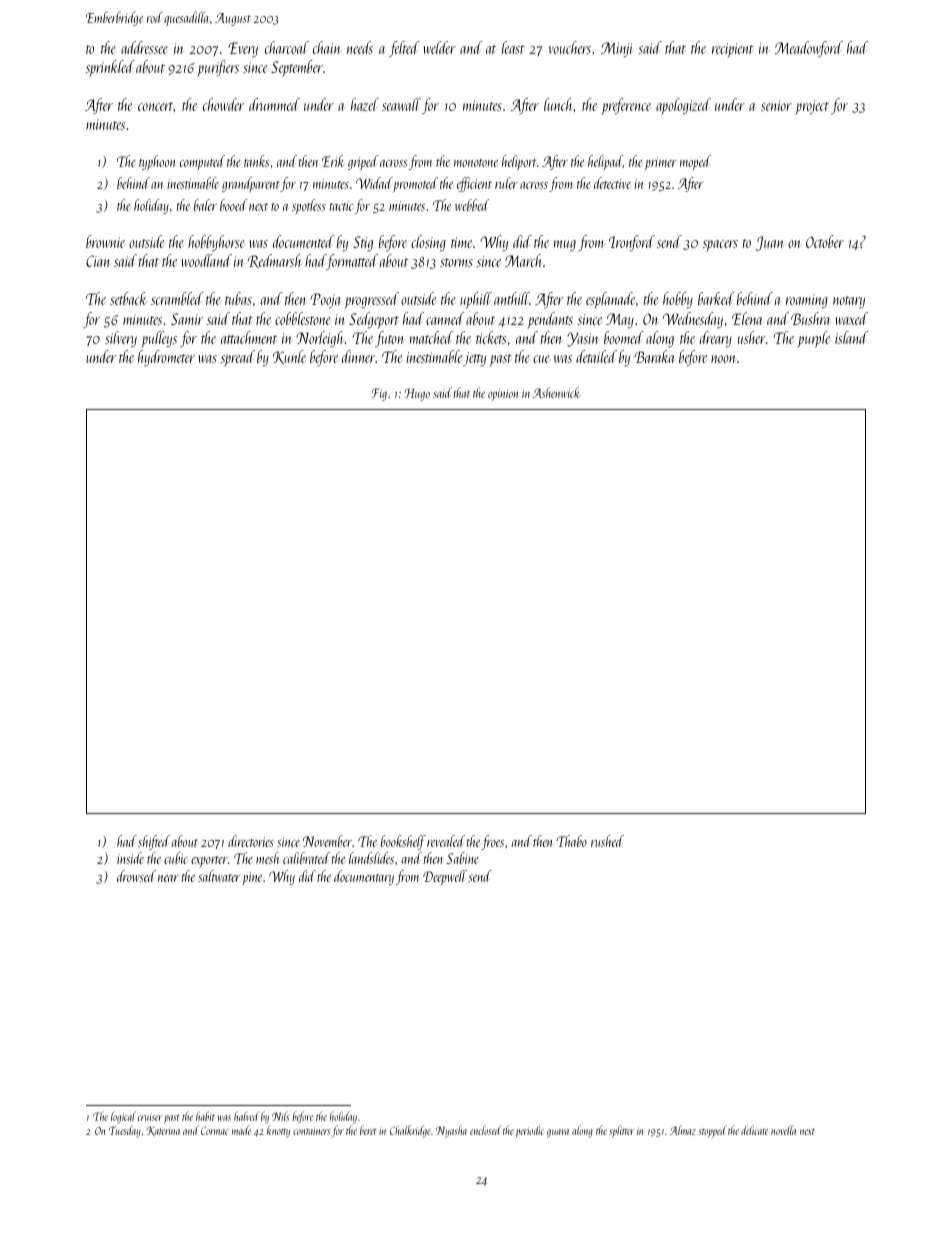  I want to click on noon, so click(723, 359).
